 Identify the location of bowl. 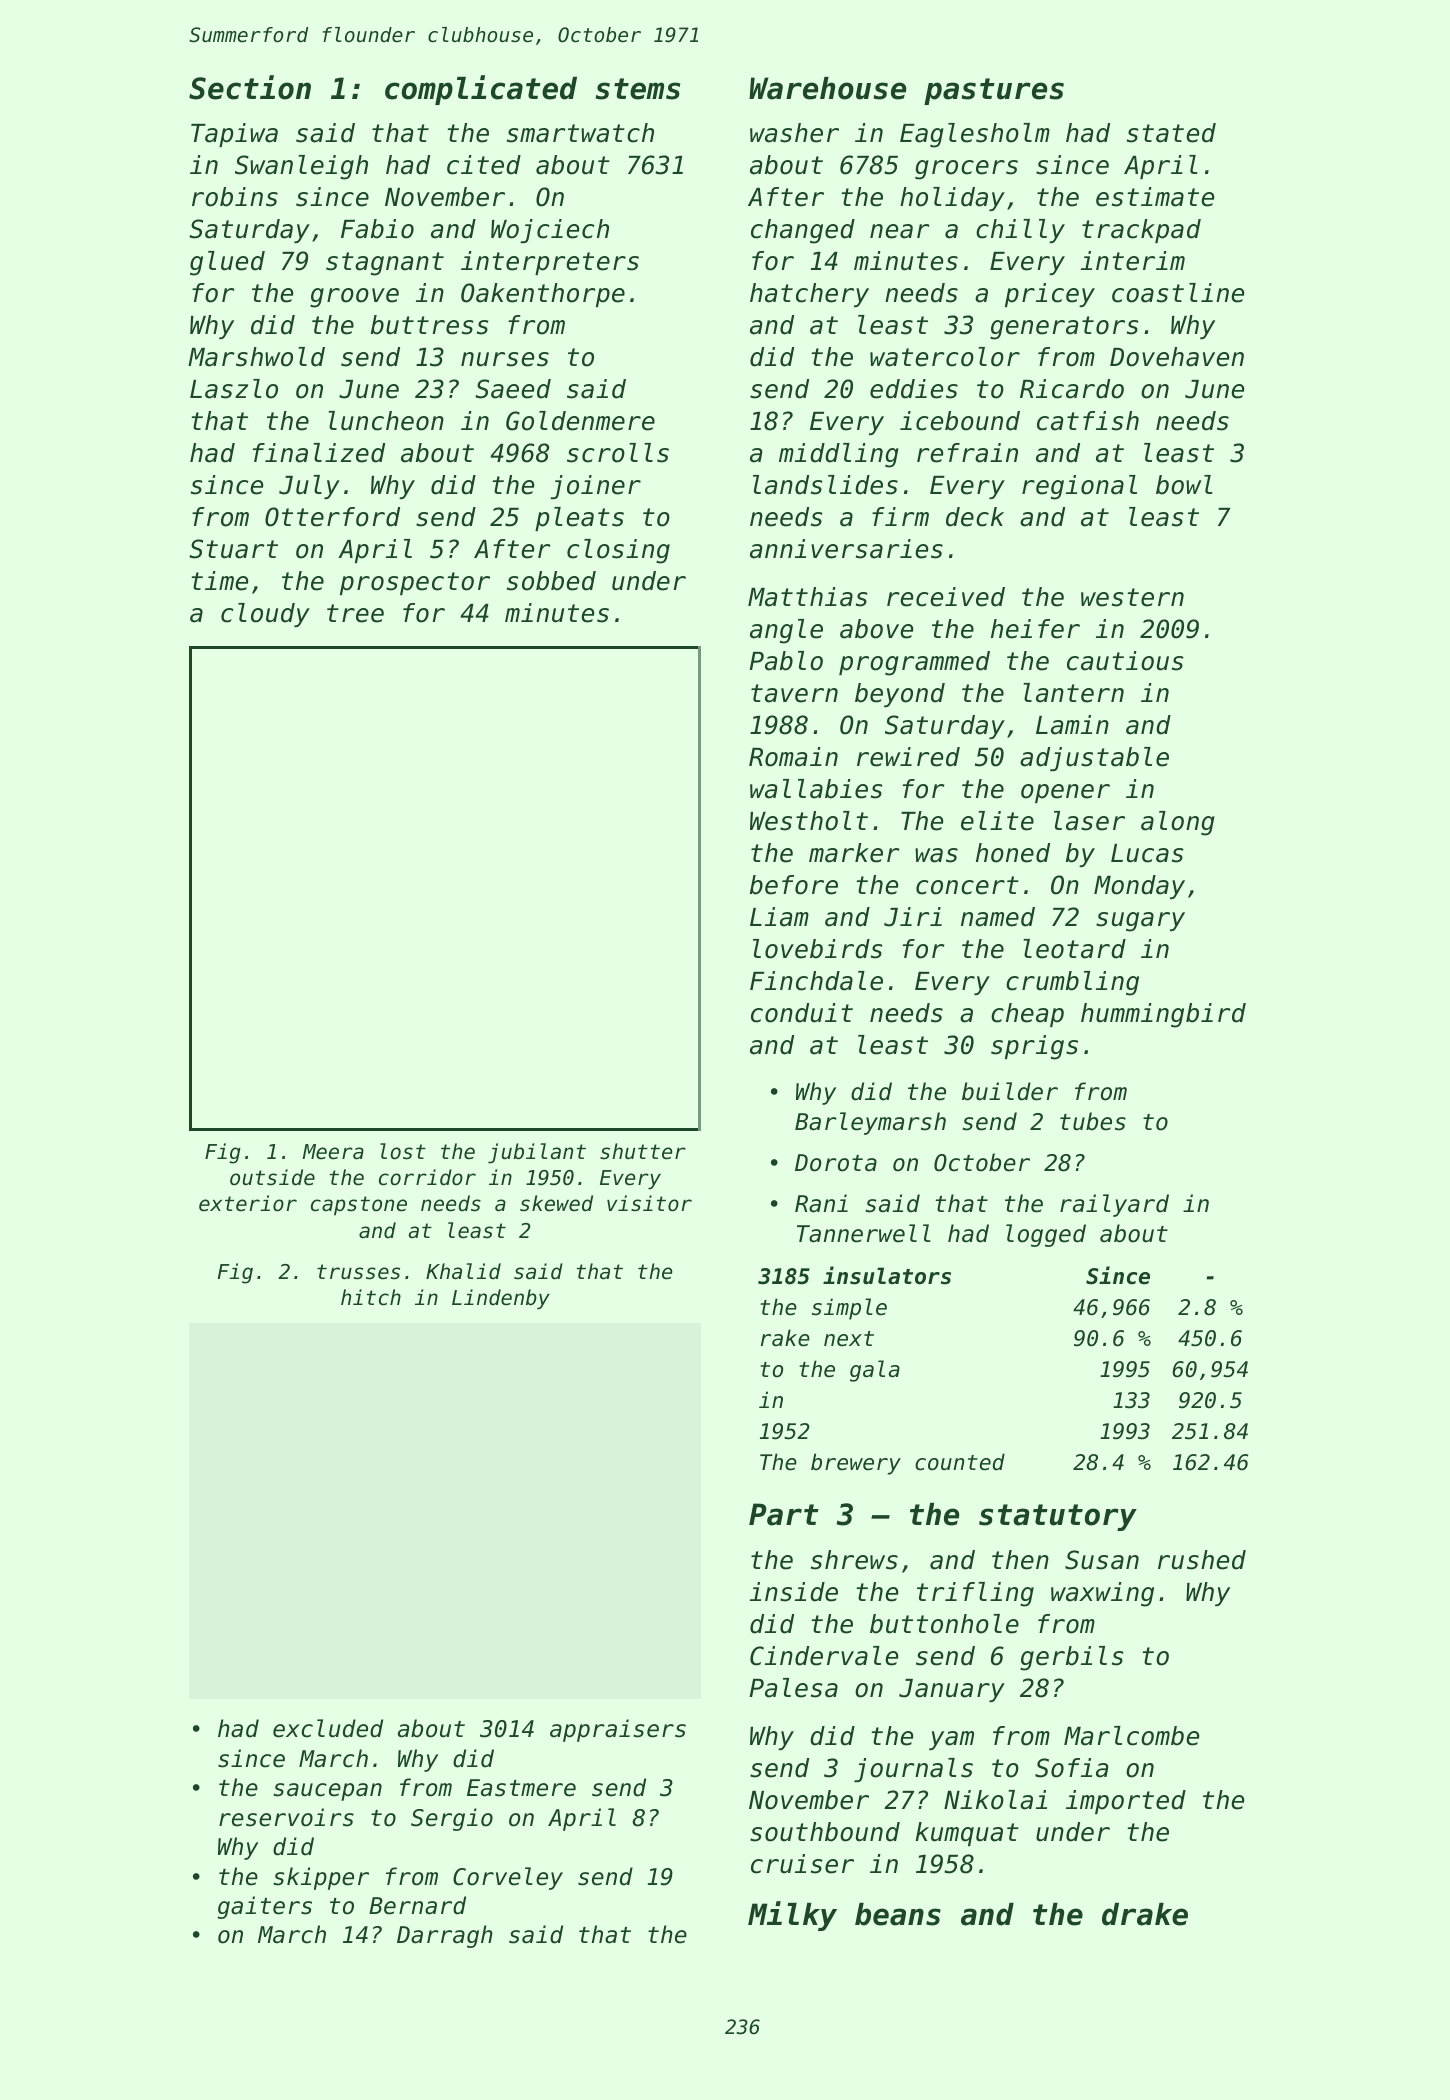
(1184, 485).
